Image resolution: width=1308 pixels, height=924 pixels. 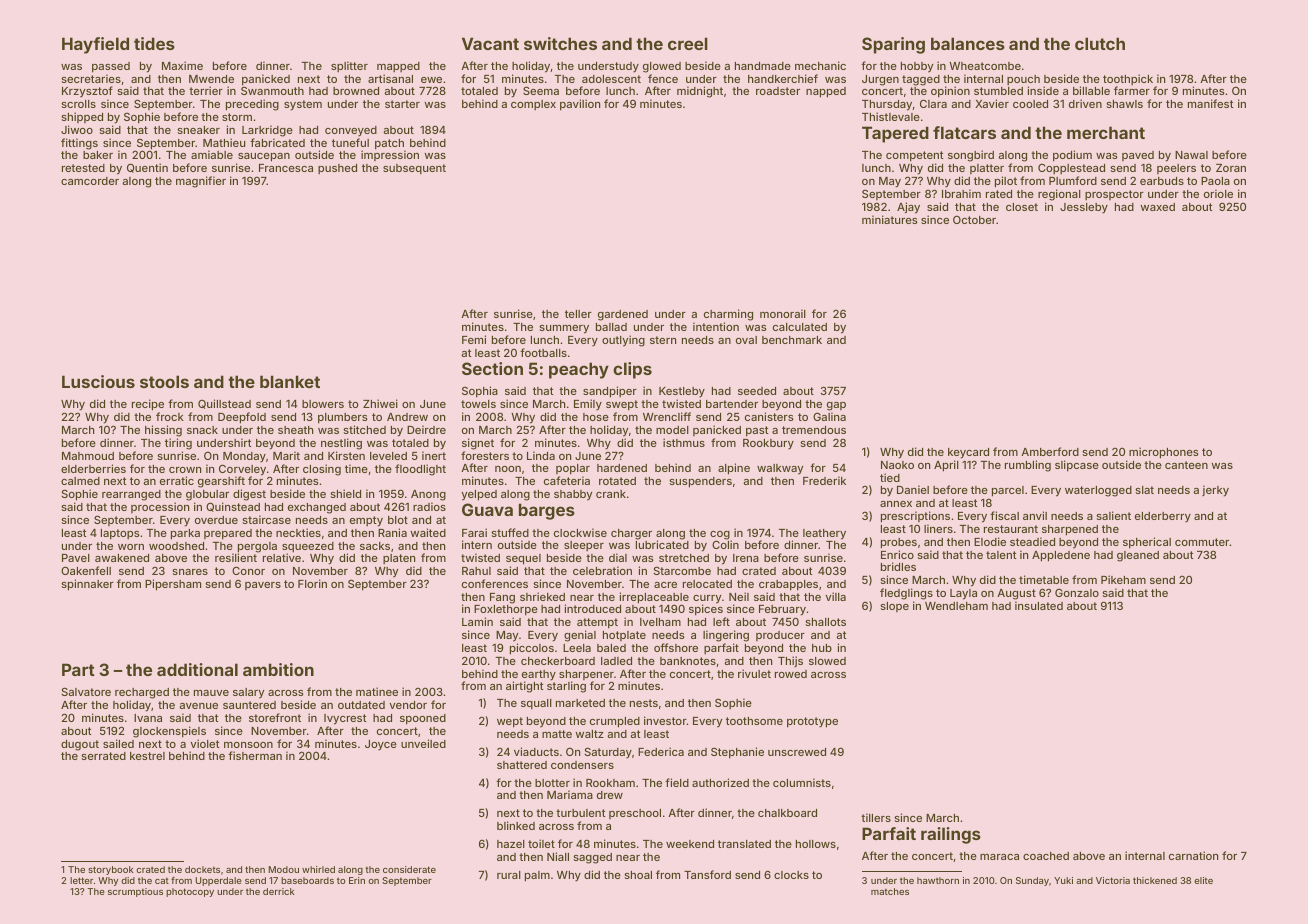 I want to click on patch, so click(x=389, y=144).
